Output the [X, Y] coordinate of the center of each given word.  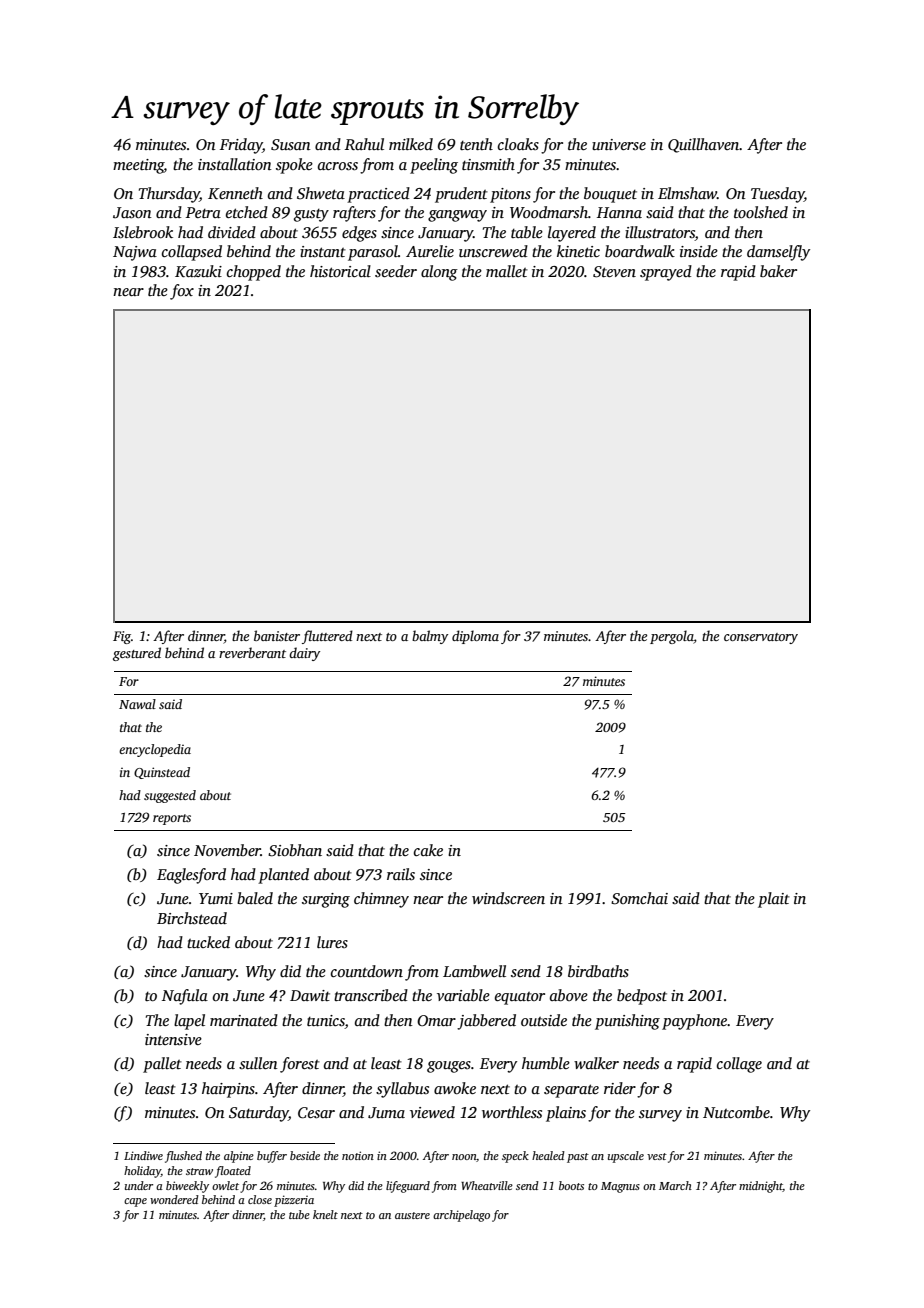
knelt [325, 1214]
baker [778, 271]
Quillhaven [703, 145]
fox [182, 292]
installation [235, 164]
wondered [174, 1199]
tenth [476, 144]
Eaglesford [191, 876]
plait [774, 900]
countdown [367, 971]
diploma [475, 637]
